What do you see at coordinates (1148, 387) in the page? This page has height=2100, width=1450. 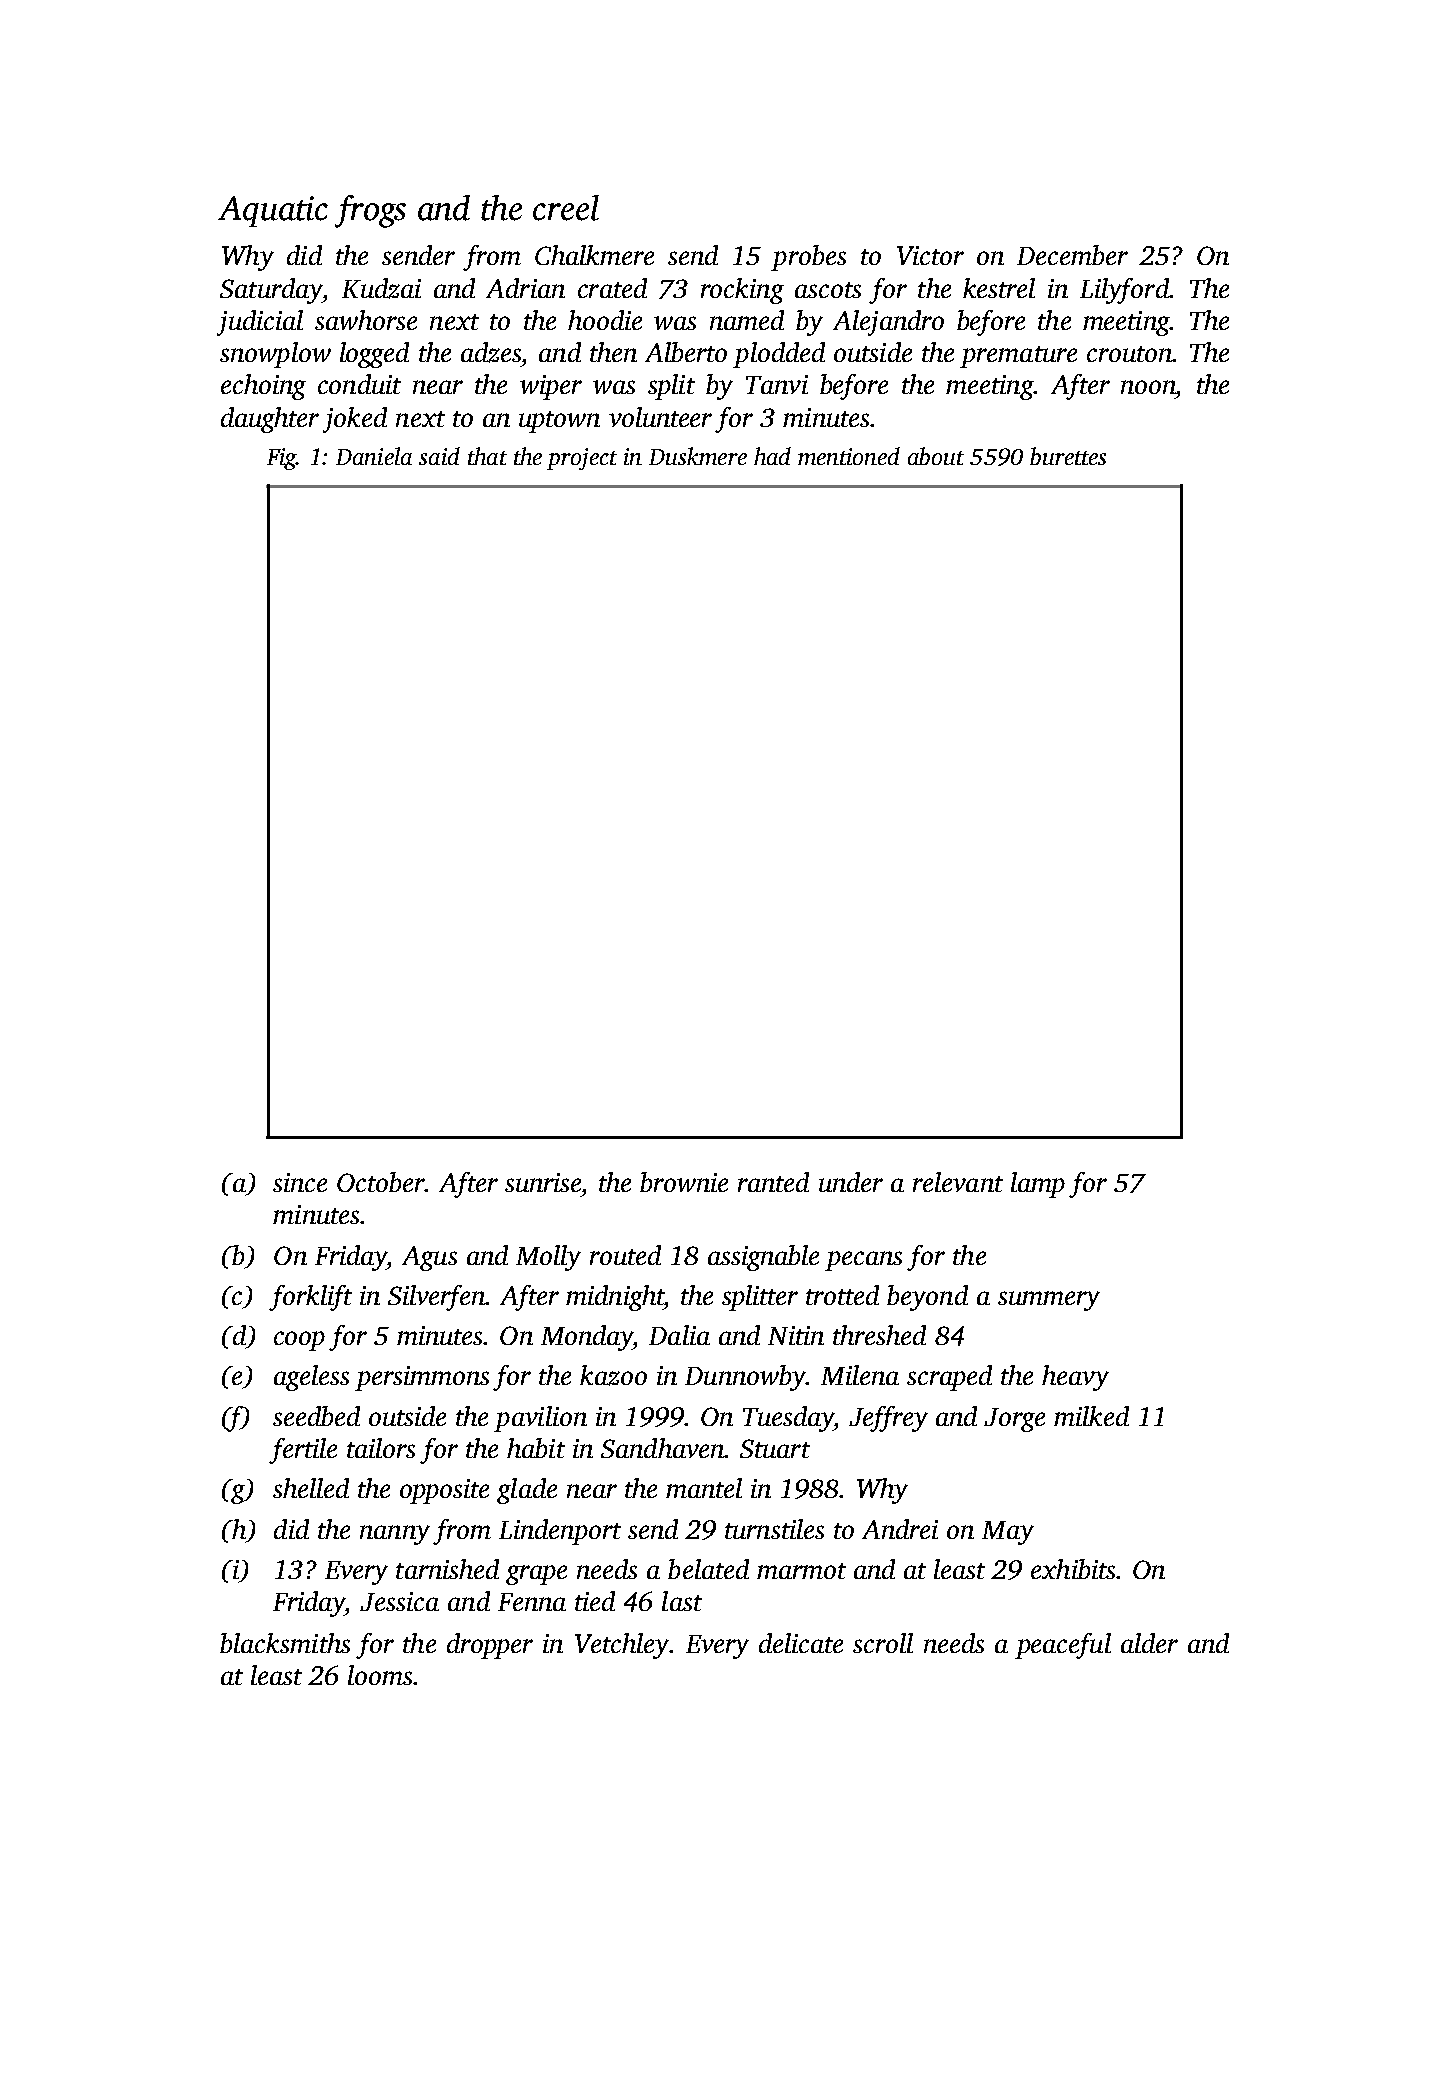 I see `noon` at bounding box center [1148, 387].
